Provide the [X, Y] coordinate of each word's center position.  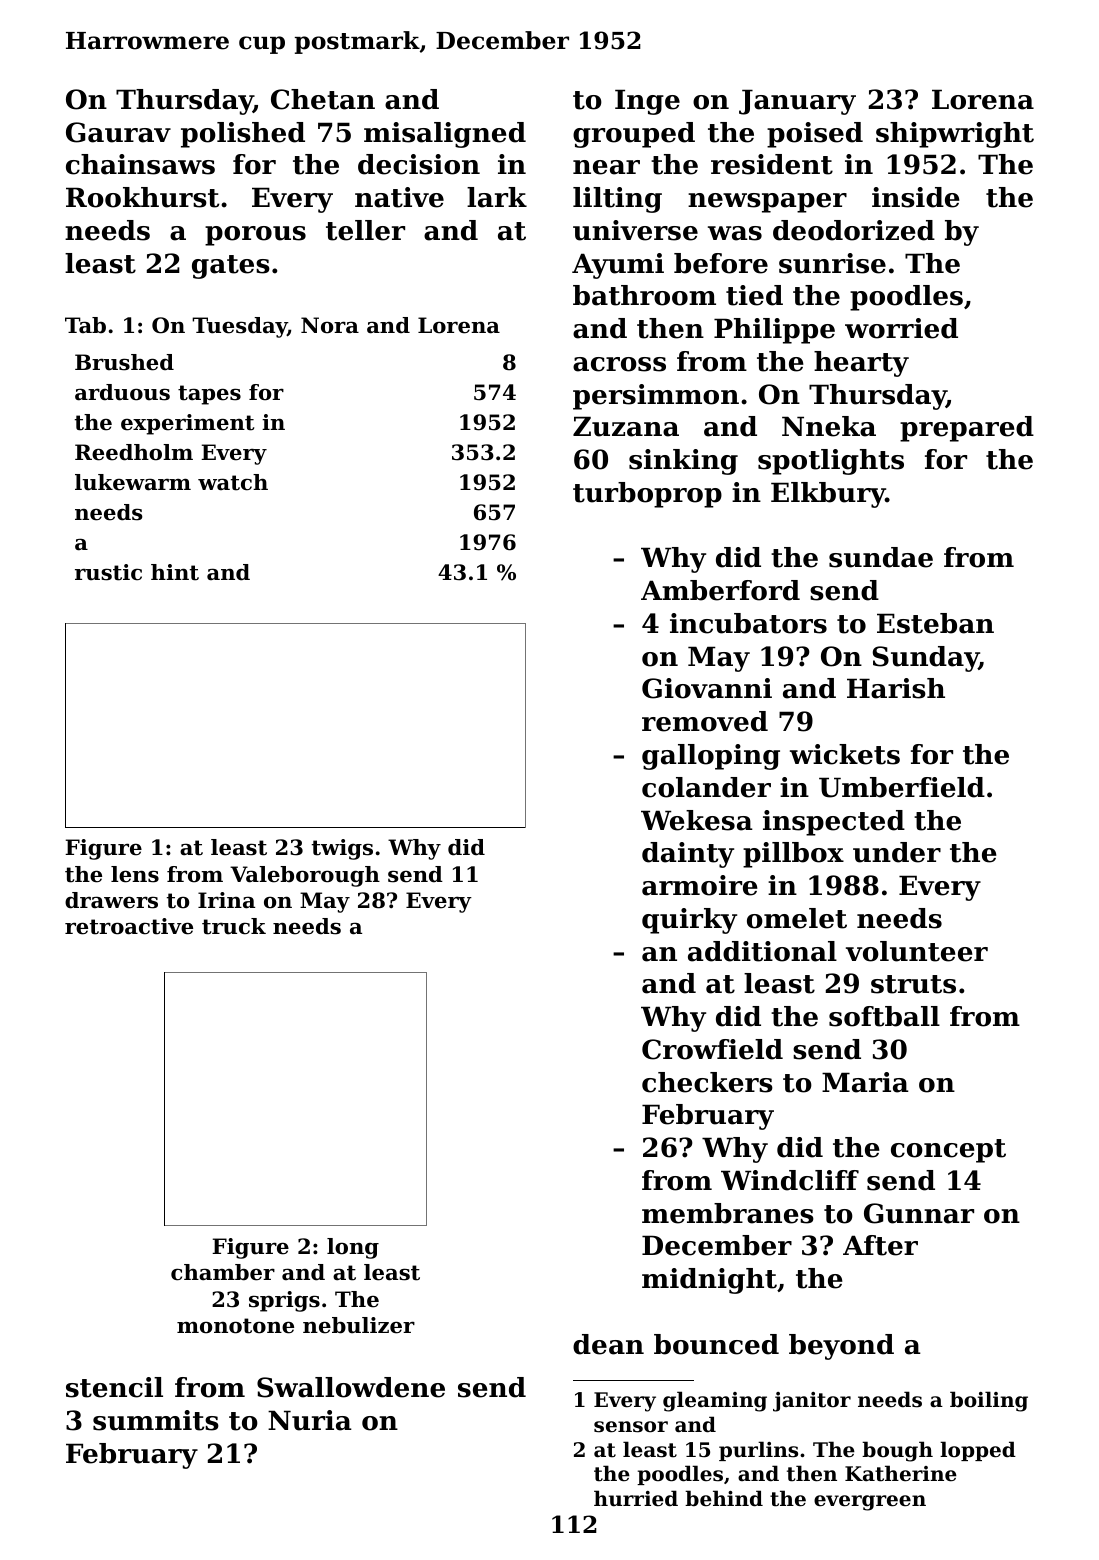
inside [916, 197]
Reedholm [134, 452]
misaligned [445, 135]
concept [948, 1151]
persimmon [656, 397]
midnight [709, 1281]
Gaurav [118, 132]
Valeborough [305, 876]
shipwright [955, 135]
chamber [223, 1272]
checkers [707, 1082]
